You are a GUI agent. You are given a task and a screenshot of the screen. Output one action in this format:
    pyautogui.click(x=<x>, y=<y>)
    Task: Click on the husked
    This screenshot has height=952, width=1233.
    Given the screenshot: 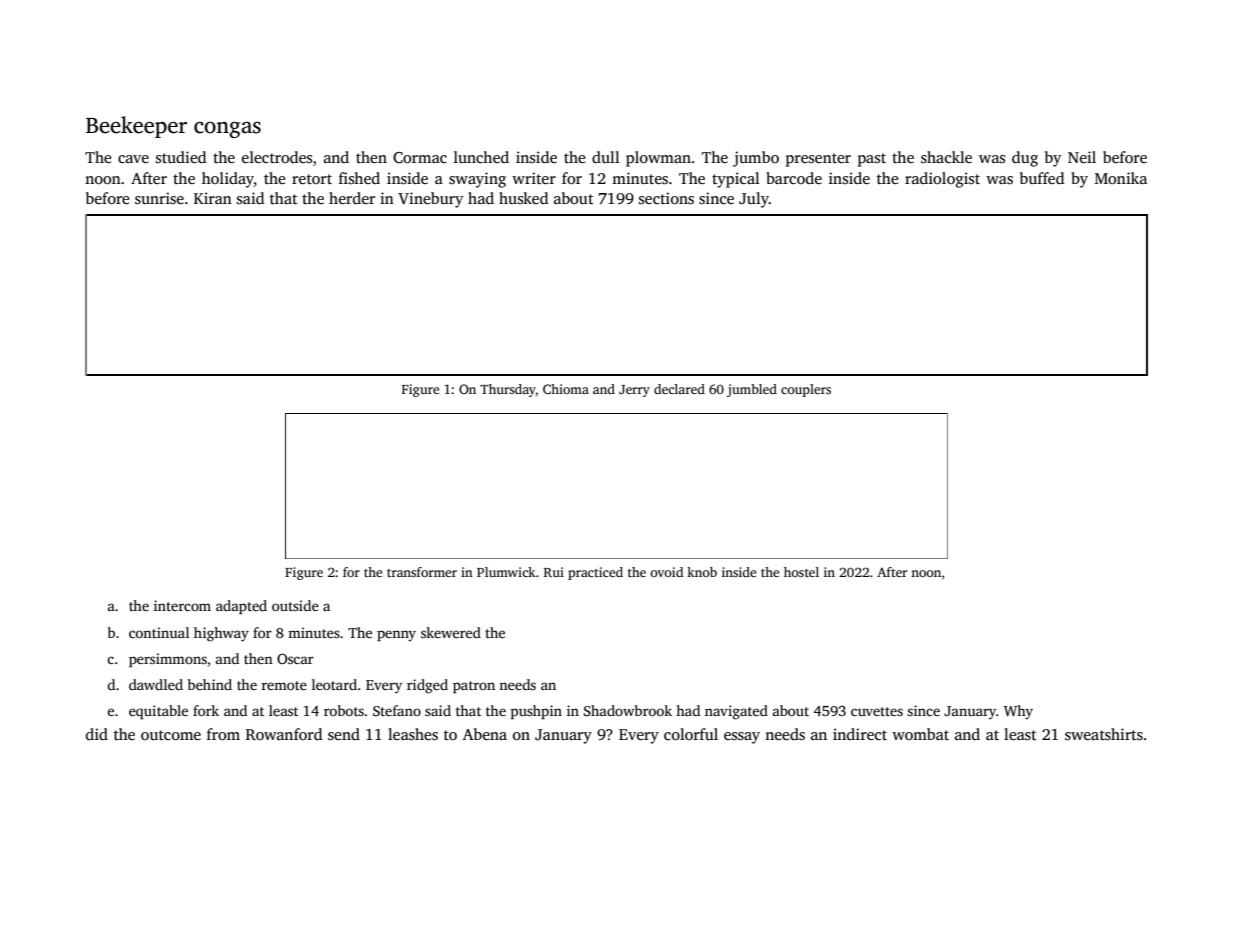 What is the action you would take?
    pyautogui.click(x=523, y=198)
